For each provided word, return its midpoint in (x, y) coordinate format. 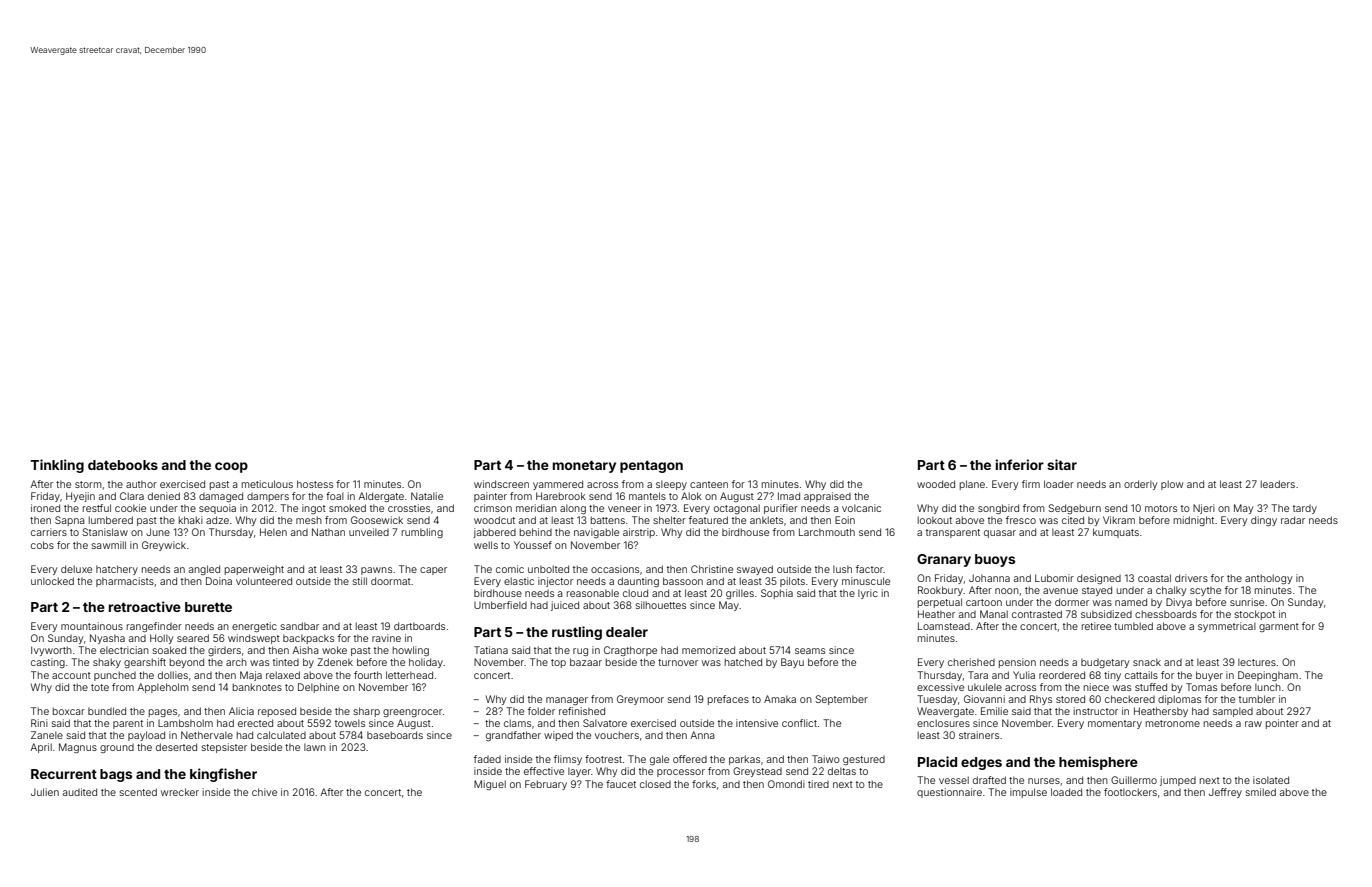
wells (486, 545)
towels (350, 723)
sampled (1233, 712)
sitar (1062, 464)
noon (1007, 591)
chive (264, 792)
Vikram (1119, 520)
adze (217, 520)
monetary (584, 466)
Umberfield (500, 605)
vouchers (617, 735)
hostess (315, 484)
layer (579, 772)
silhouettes (661, 605)
